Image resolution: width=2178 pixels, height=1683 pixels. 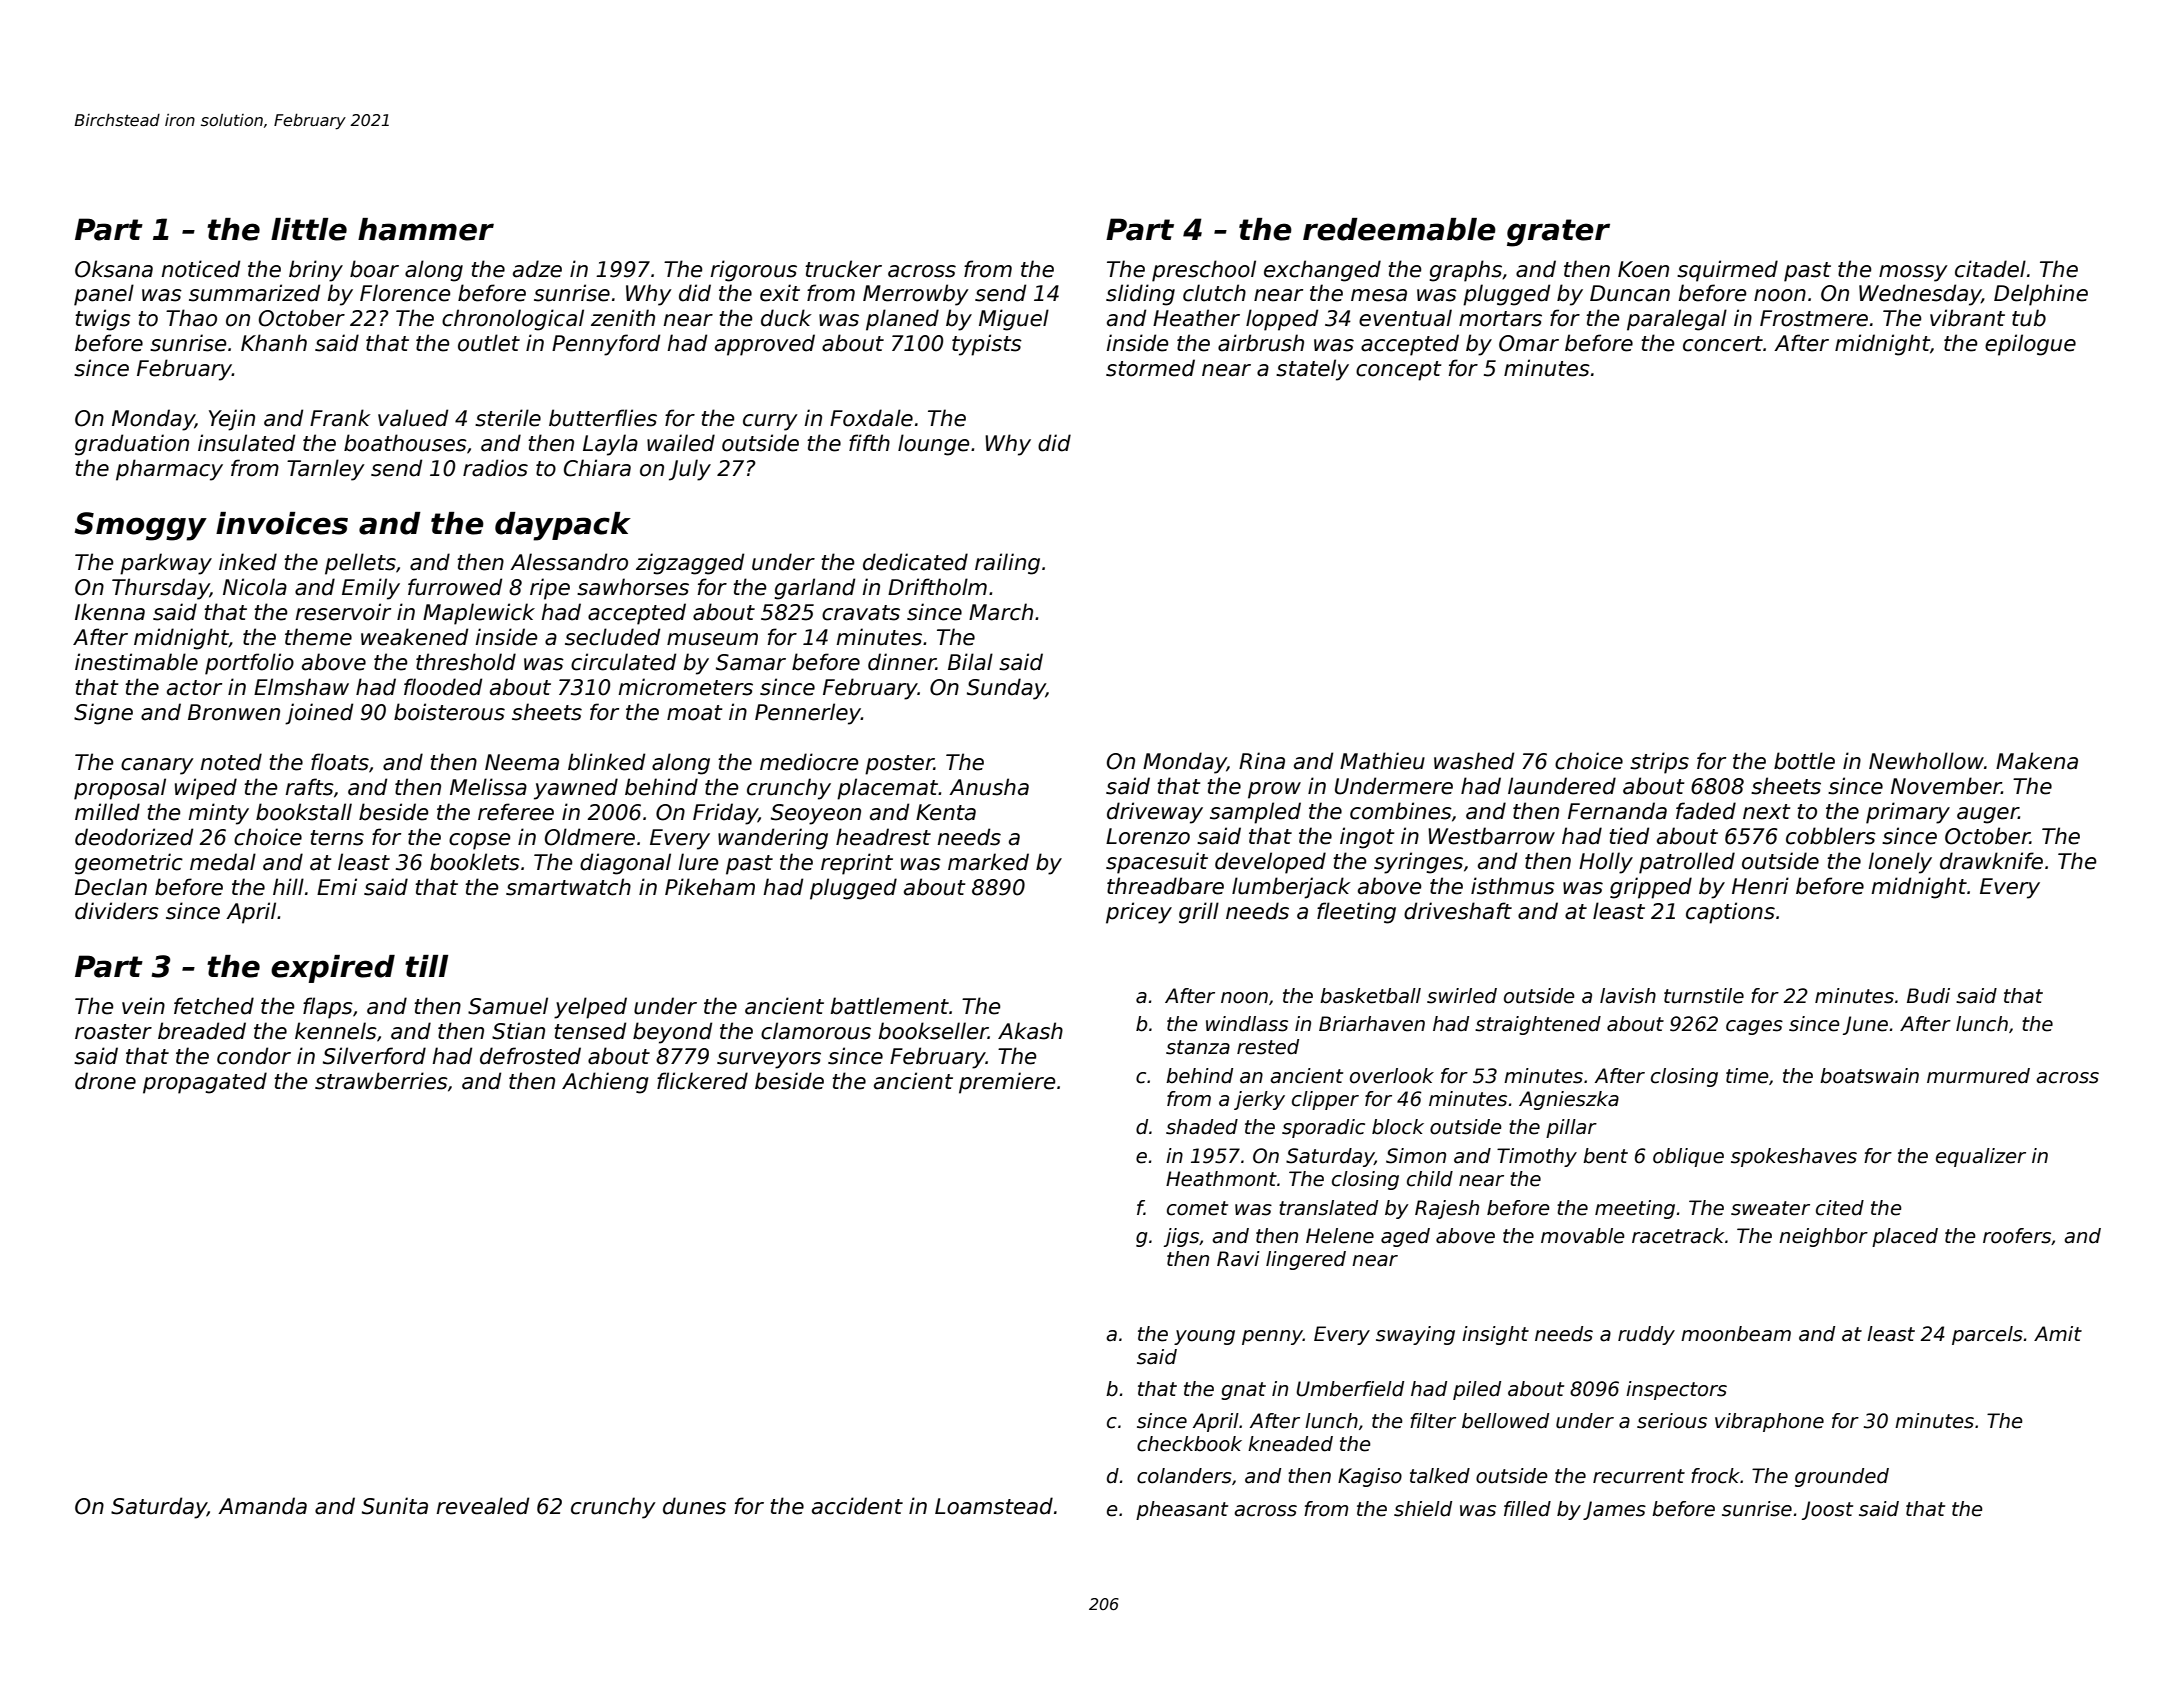 What do you see at coordinates (1181, 1237) in the screenshot?
I see `jigs` at bounding box center [1181, 1237].
